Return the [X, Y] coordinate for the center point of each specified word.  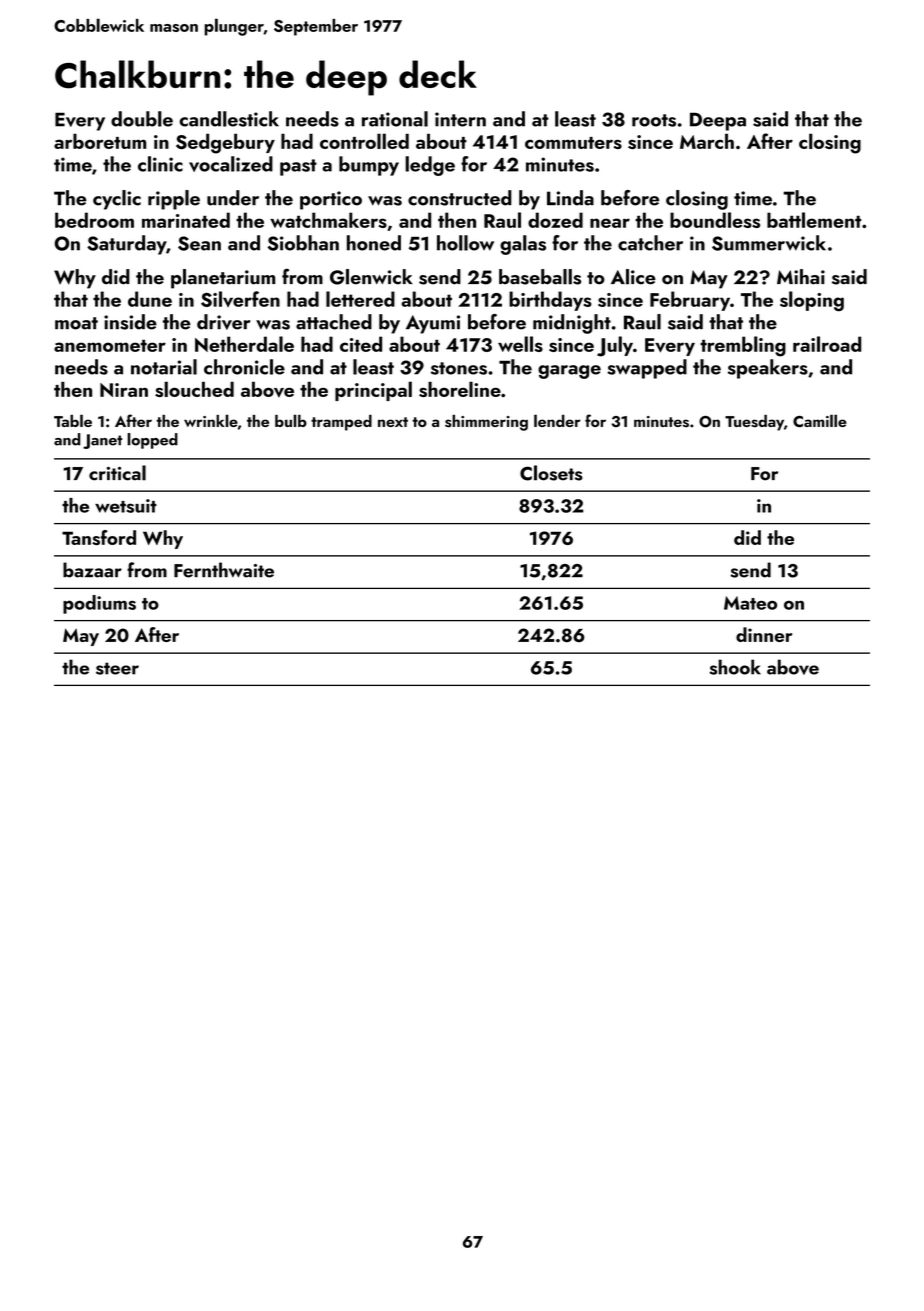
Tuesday [754, 423]
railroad [827, 344]
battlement [814, 220]
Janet [102, 441]
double [142, 119]
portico [331, 200]
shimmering [486, 423]
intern [460, 119]
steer [117, 668]
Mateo [750, 603]
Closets [551, 473]
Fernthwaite [224, 570]
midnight [572, 324]
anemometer [110, 346]
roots [654, 120]
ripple [174, 200]
